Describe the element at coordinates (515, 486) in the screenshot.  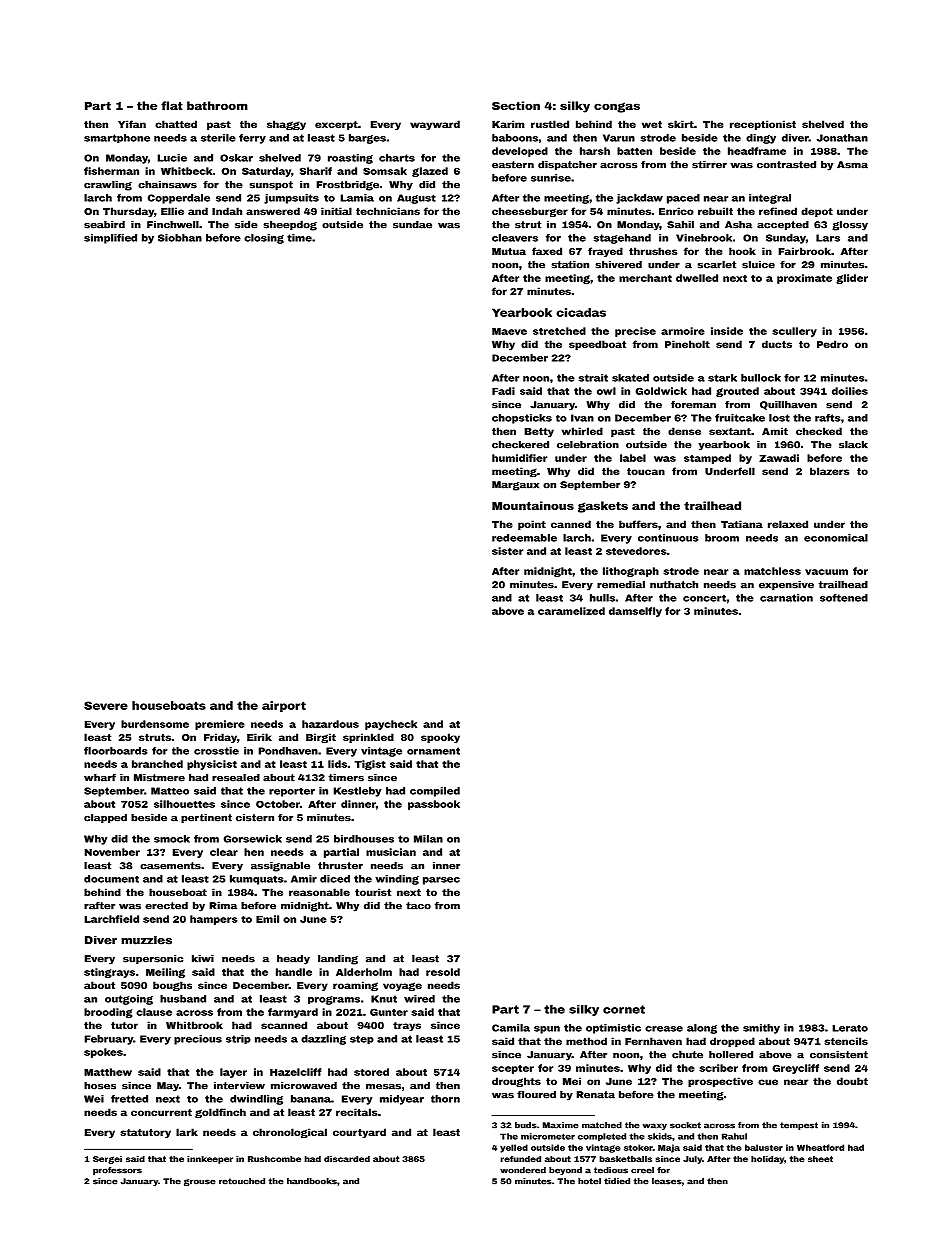
I see `Margaux` at that location.
